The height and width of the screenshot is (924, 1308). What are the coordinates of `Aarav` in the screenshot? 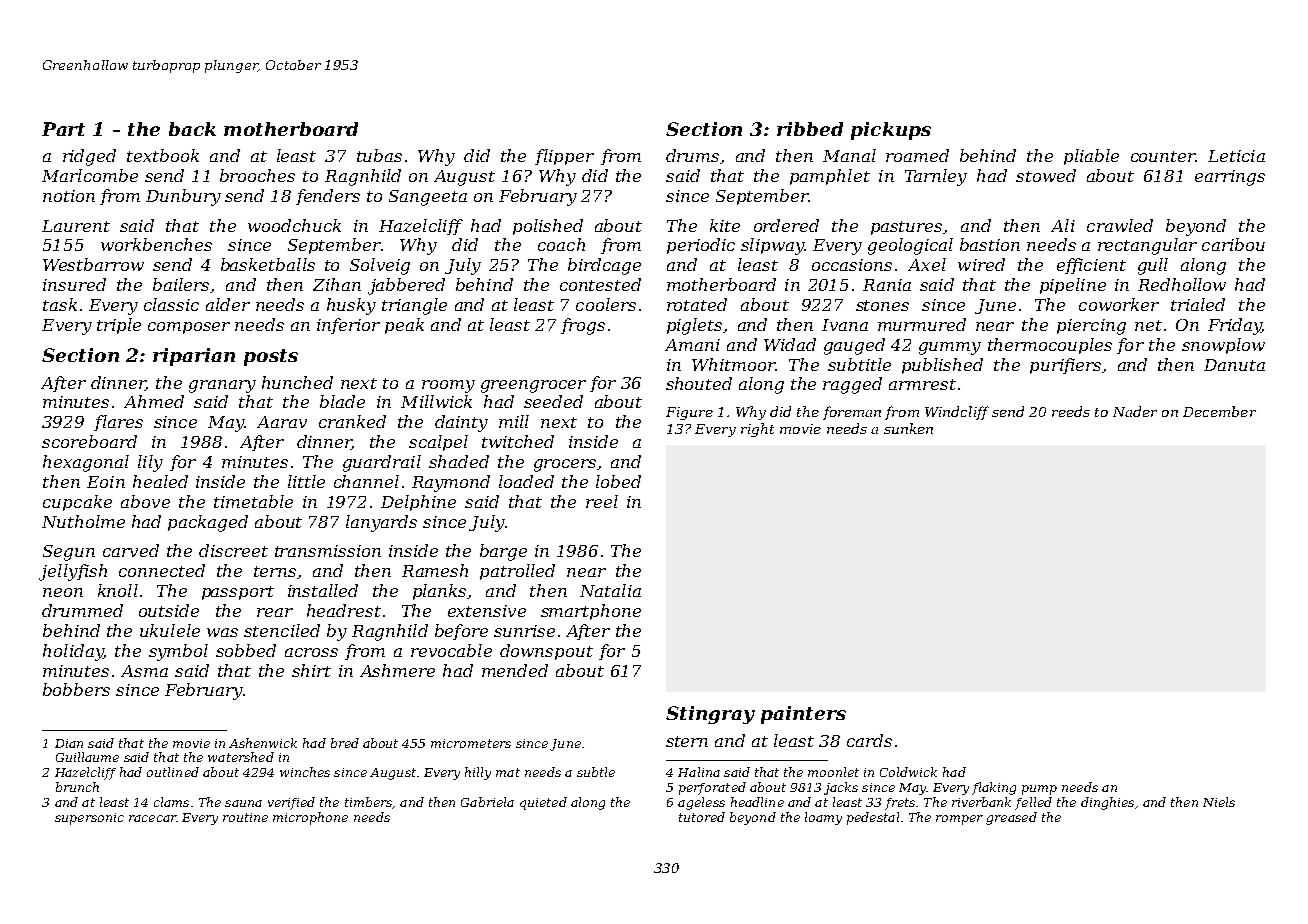 It's located at (282, 422).
